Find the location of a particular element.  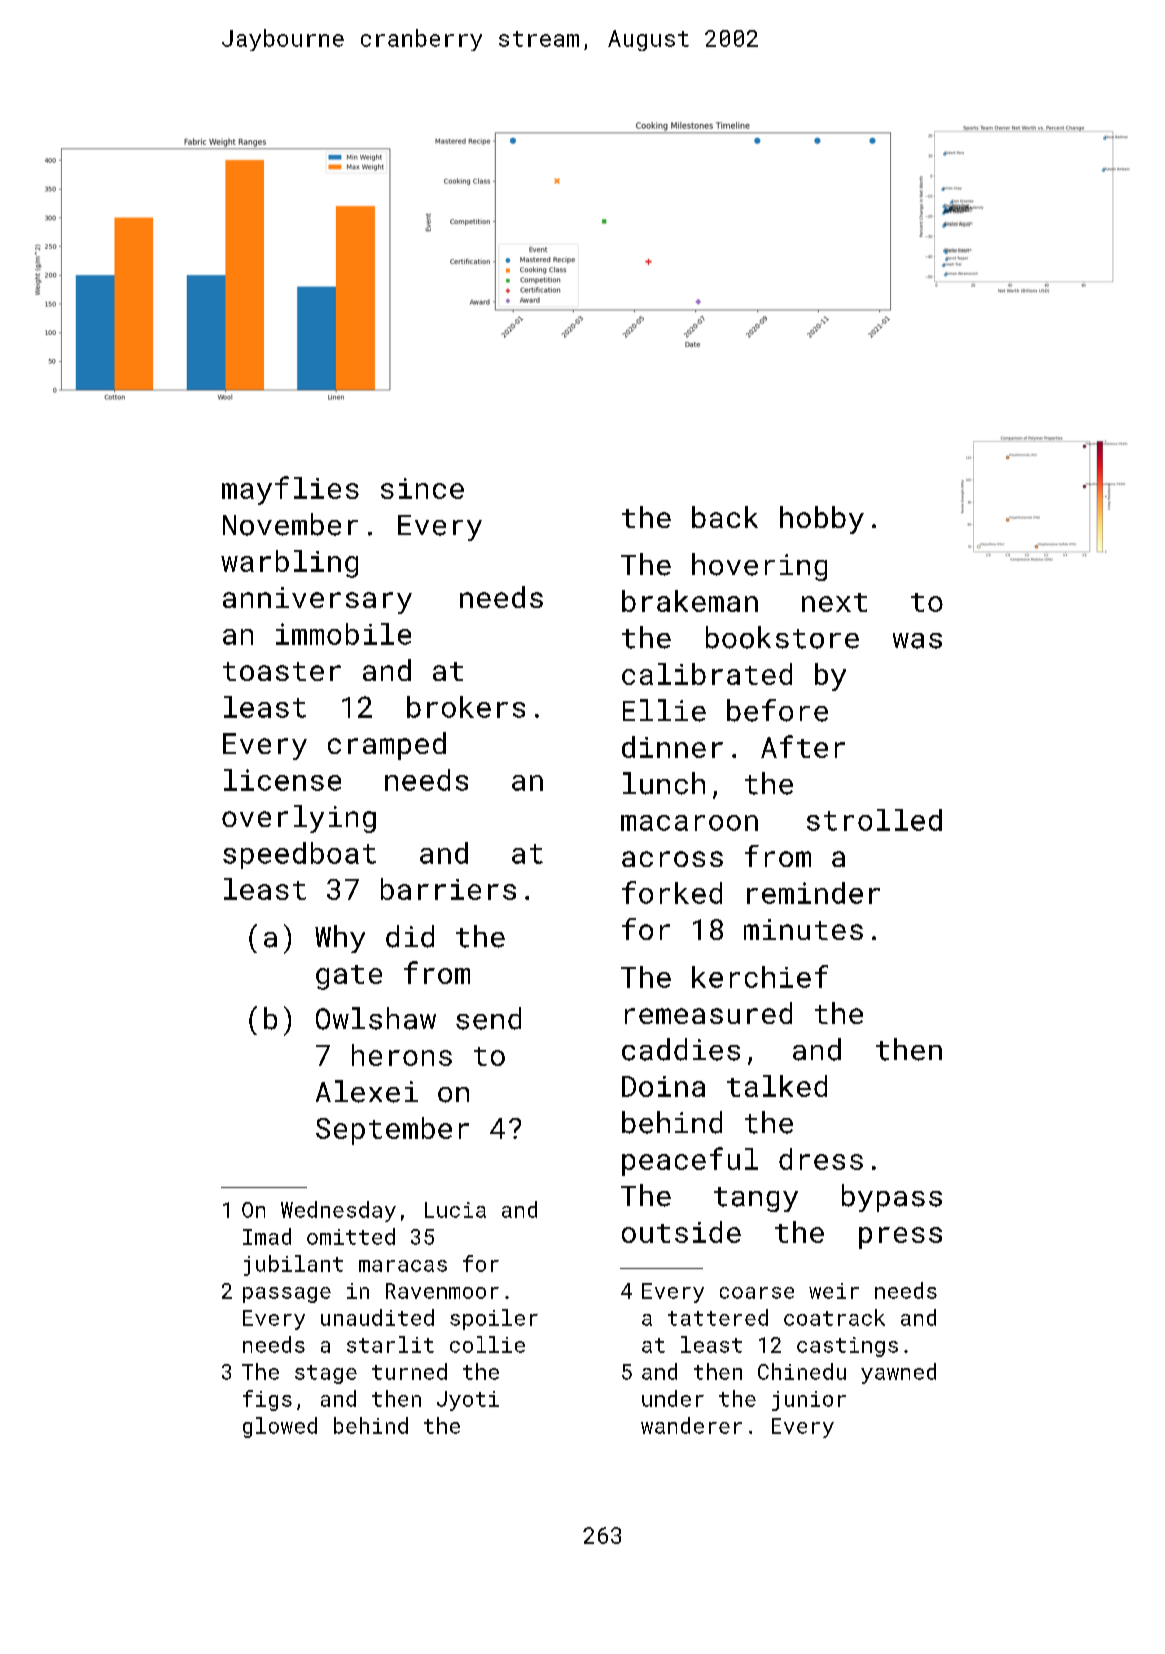

talked is located at coordinates (777, 1086).
